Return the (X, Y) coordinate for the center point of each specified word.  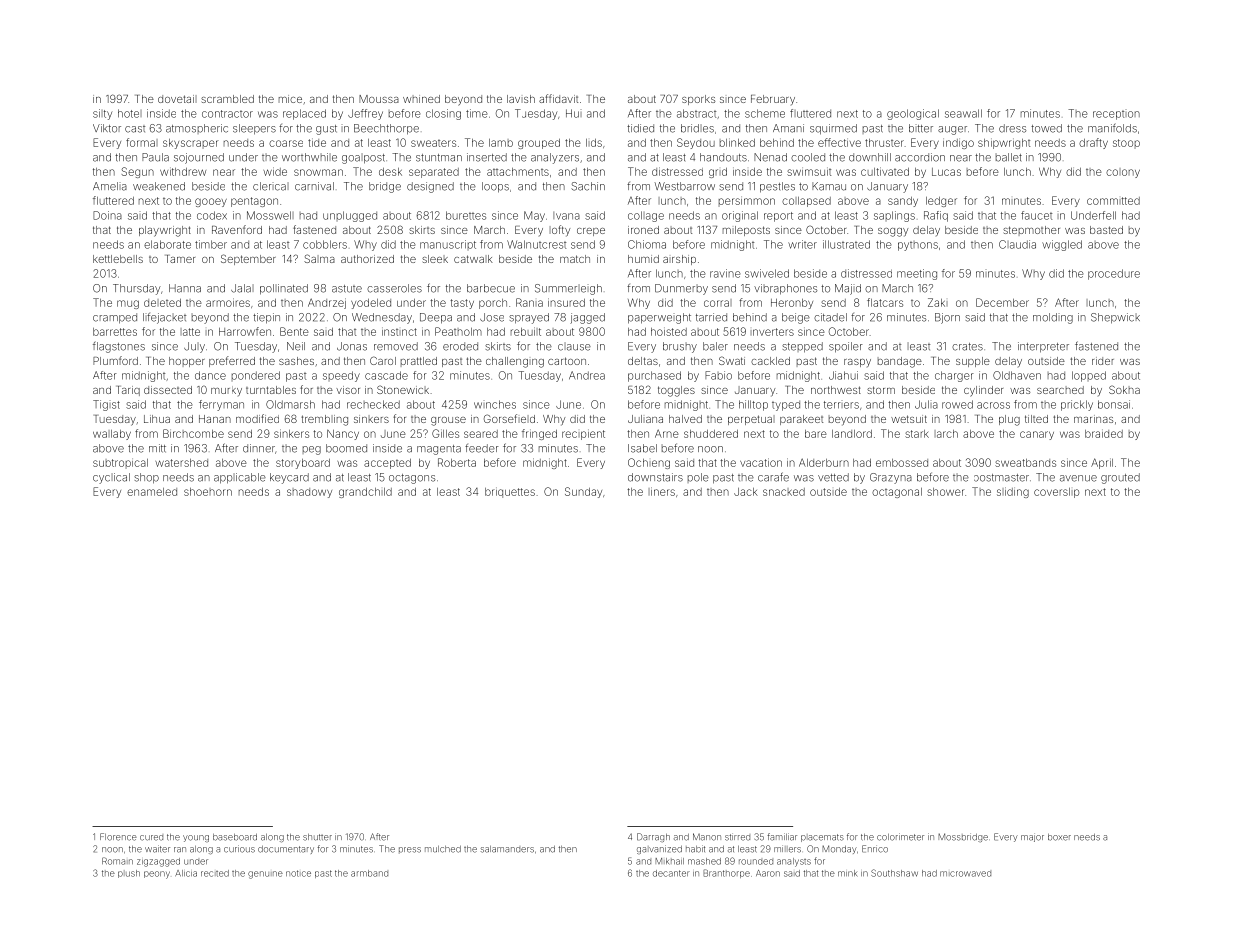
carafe (773, 477)
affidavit (558, 98)
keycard (289, 478)
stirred (737, 837)
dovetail (177, 99)
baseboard (235, 837)
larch (946, 434)
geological (913, 114)
